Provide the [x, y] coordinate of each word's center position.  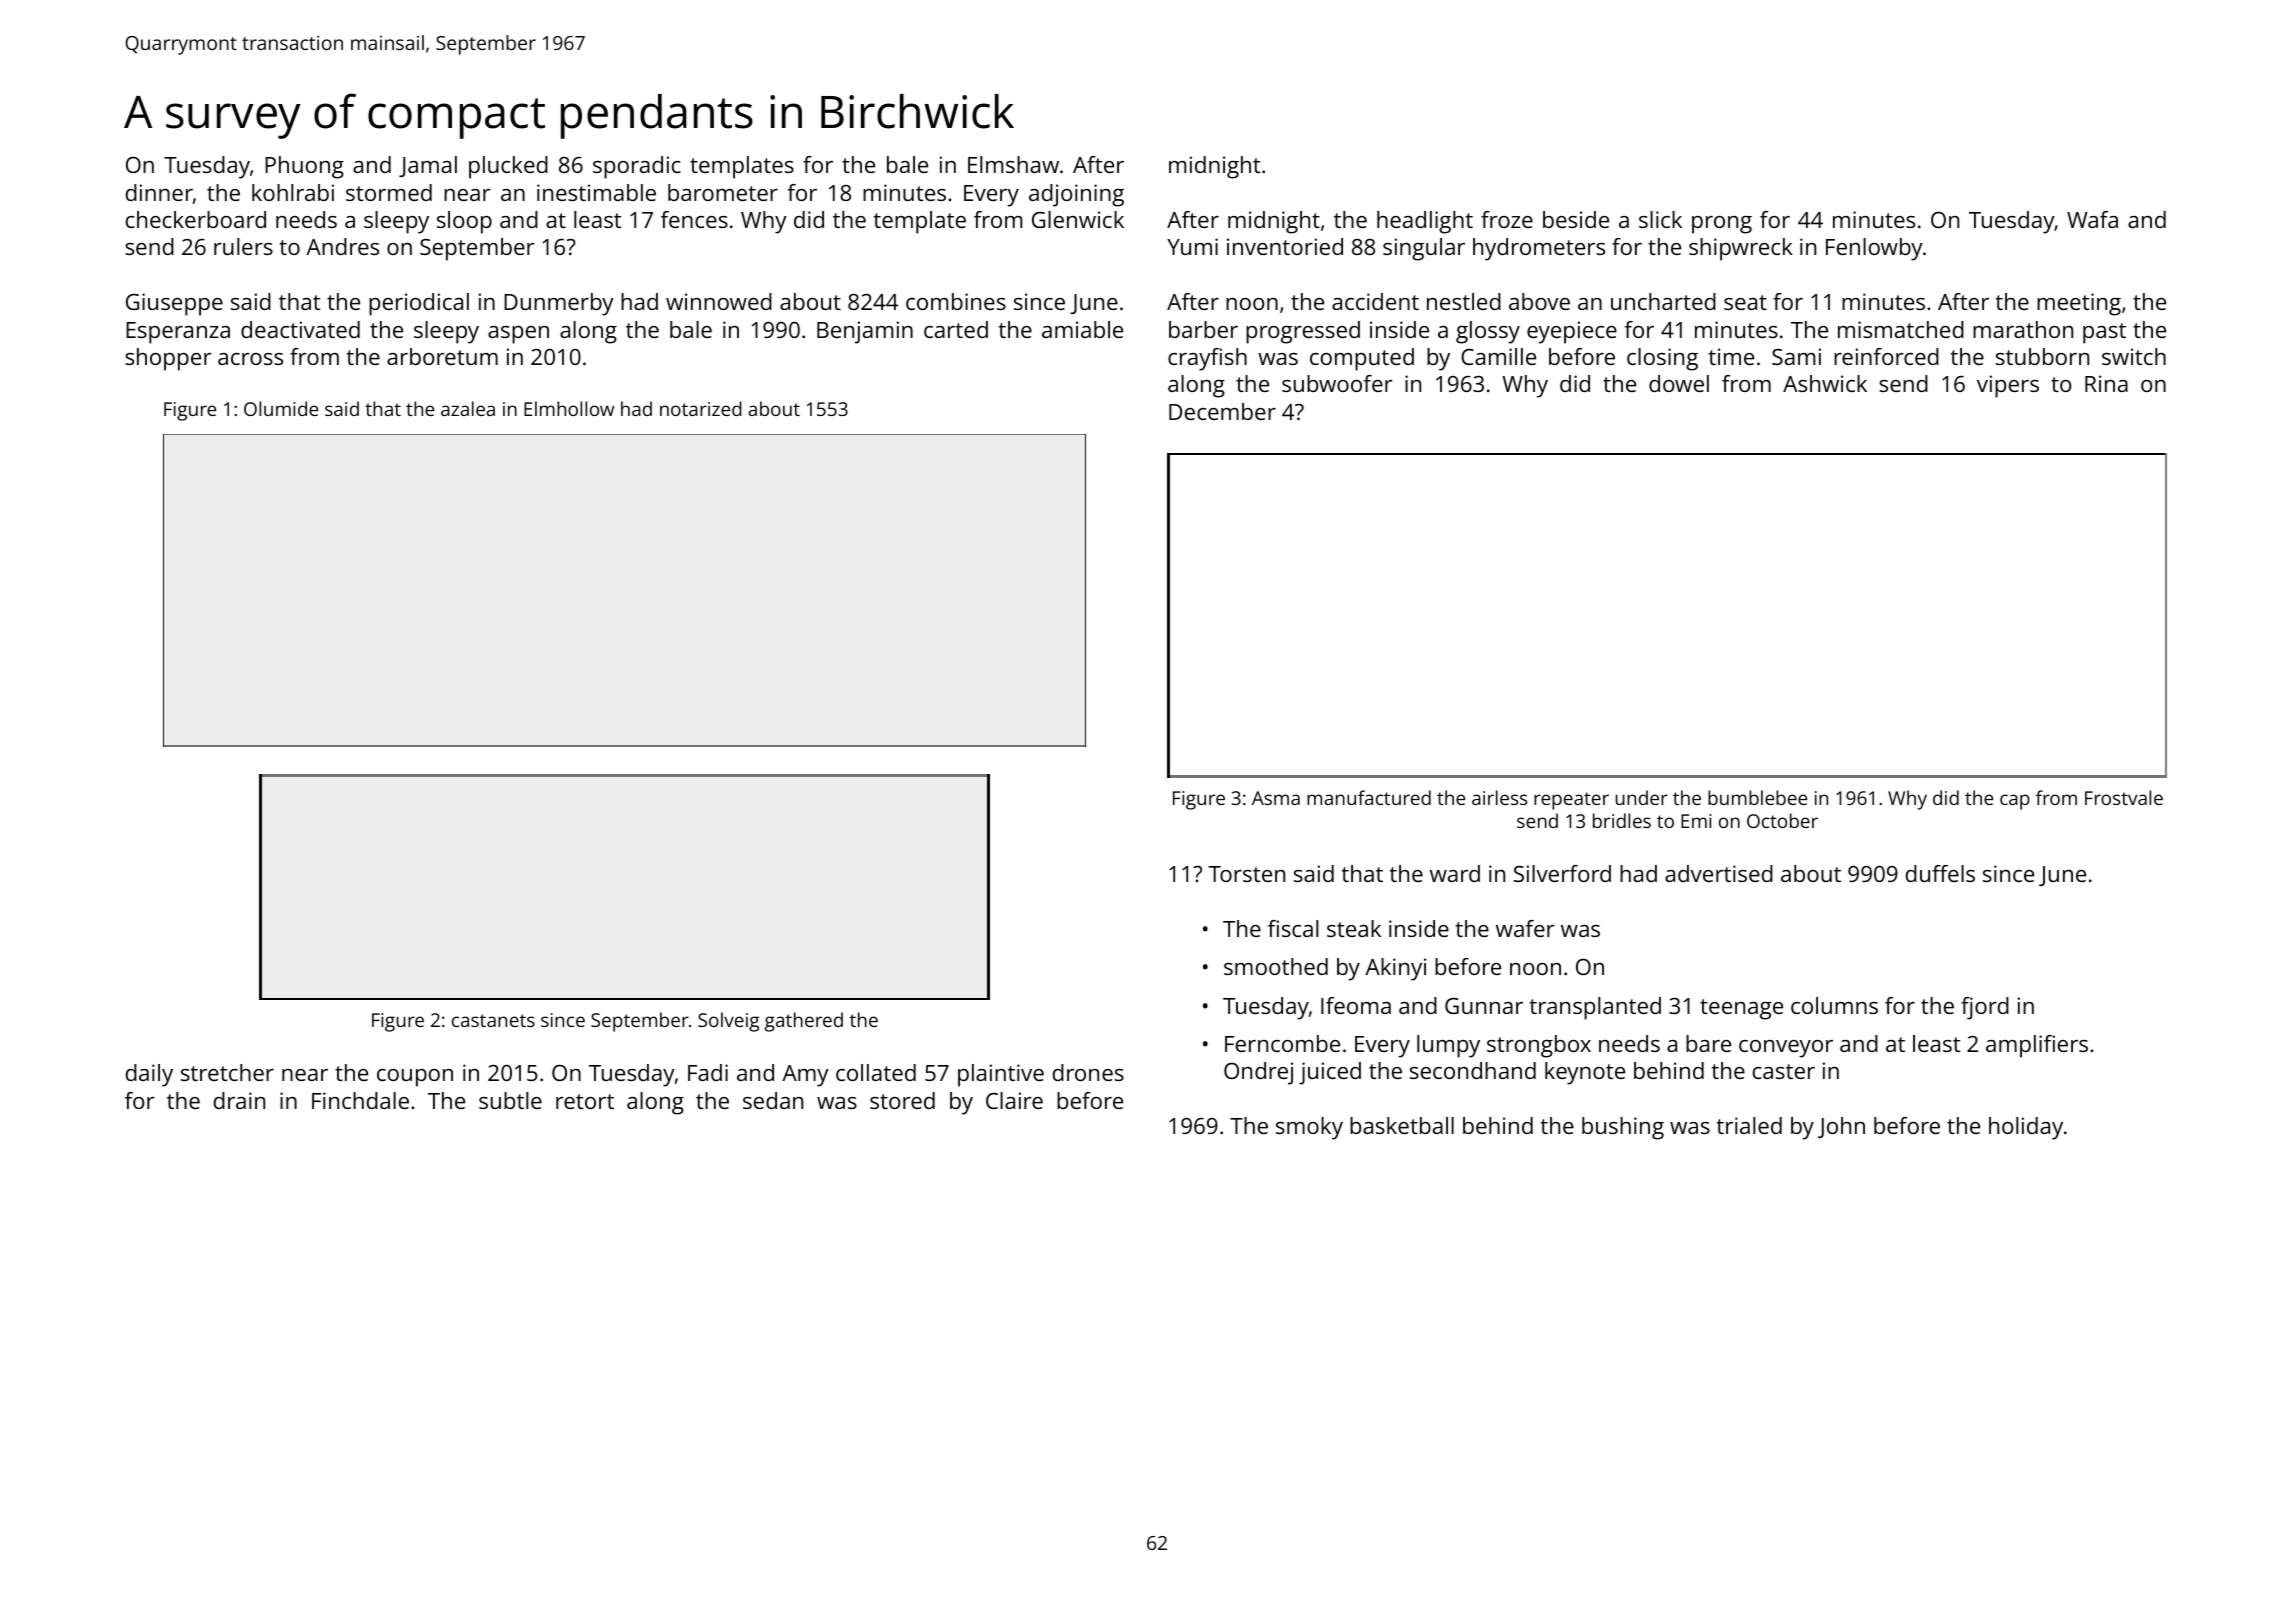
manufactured [1369, 797]
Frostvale [2124, 797]
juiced [1330, 1073]
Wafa [2092, 219]
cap [2015, 802]
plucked [508, 167]
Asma [1276, 798]
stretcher [227, 1072]
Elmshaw [1013, 164]
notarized [701, 408]
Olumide [281, 408]
